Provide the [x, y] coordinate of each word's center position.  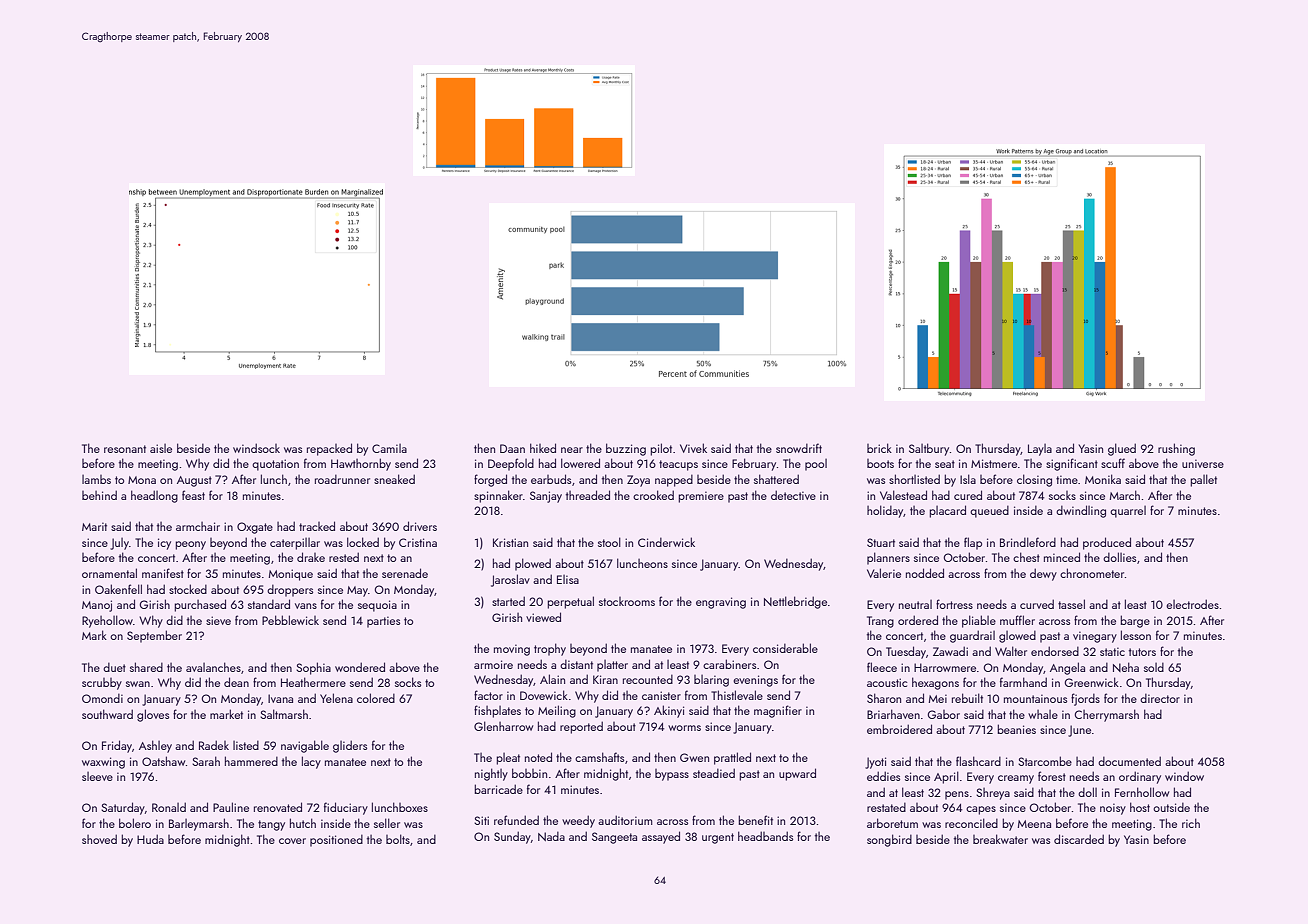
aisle [161, 448]
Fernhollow [1142, 792]
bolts [398, 839]
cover [292, 841]
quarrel [1128, 512]
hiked [543, 448]
